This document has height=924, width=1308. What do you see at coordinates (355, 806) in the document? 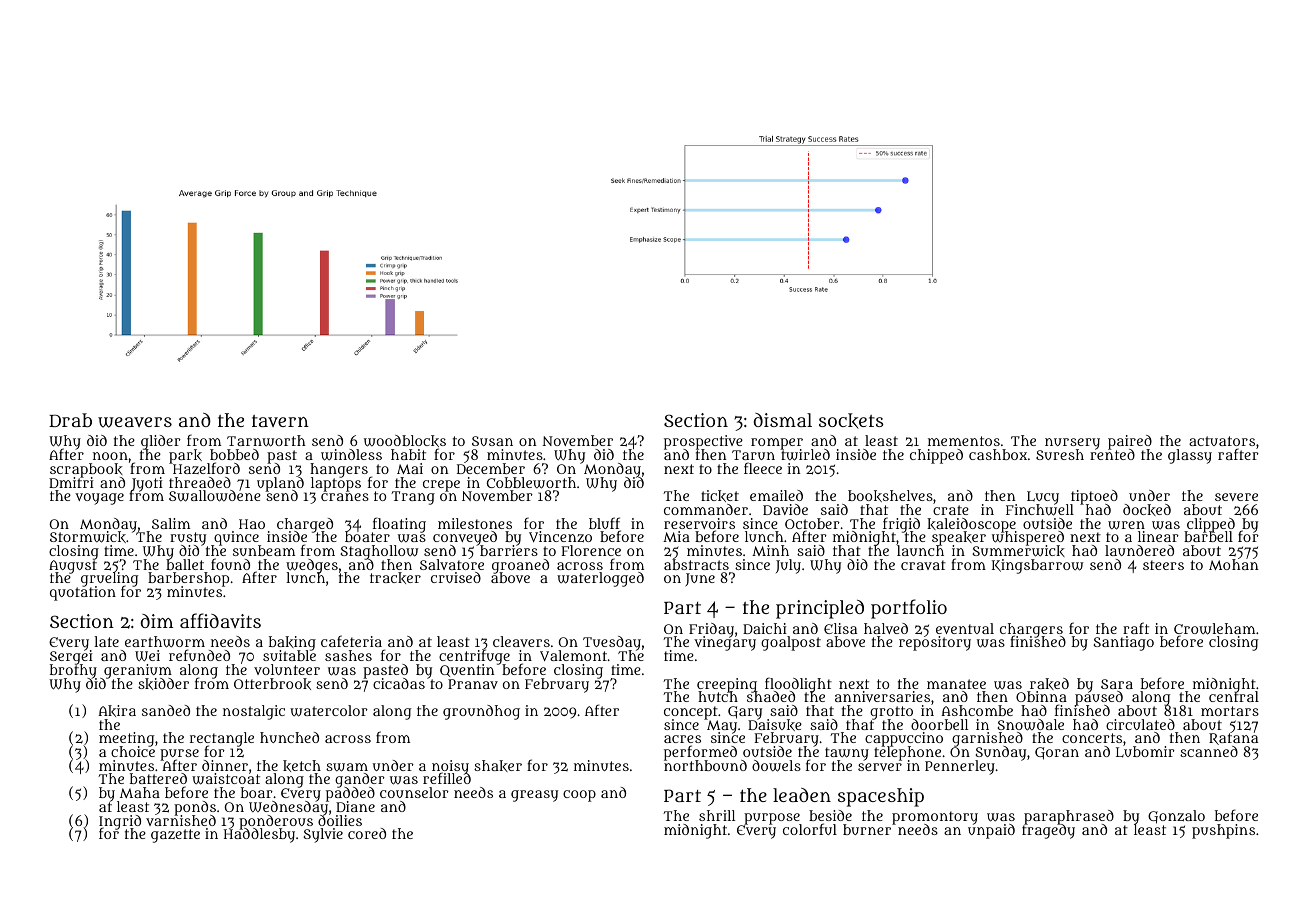
I see `Diane` at bounding box center [355, 806].
